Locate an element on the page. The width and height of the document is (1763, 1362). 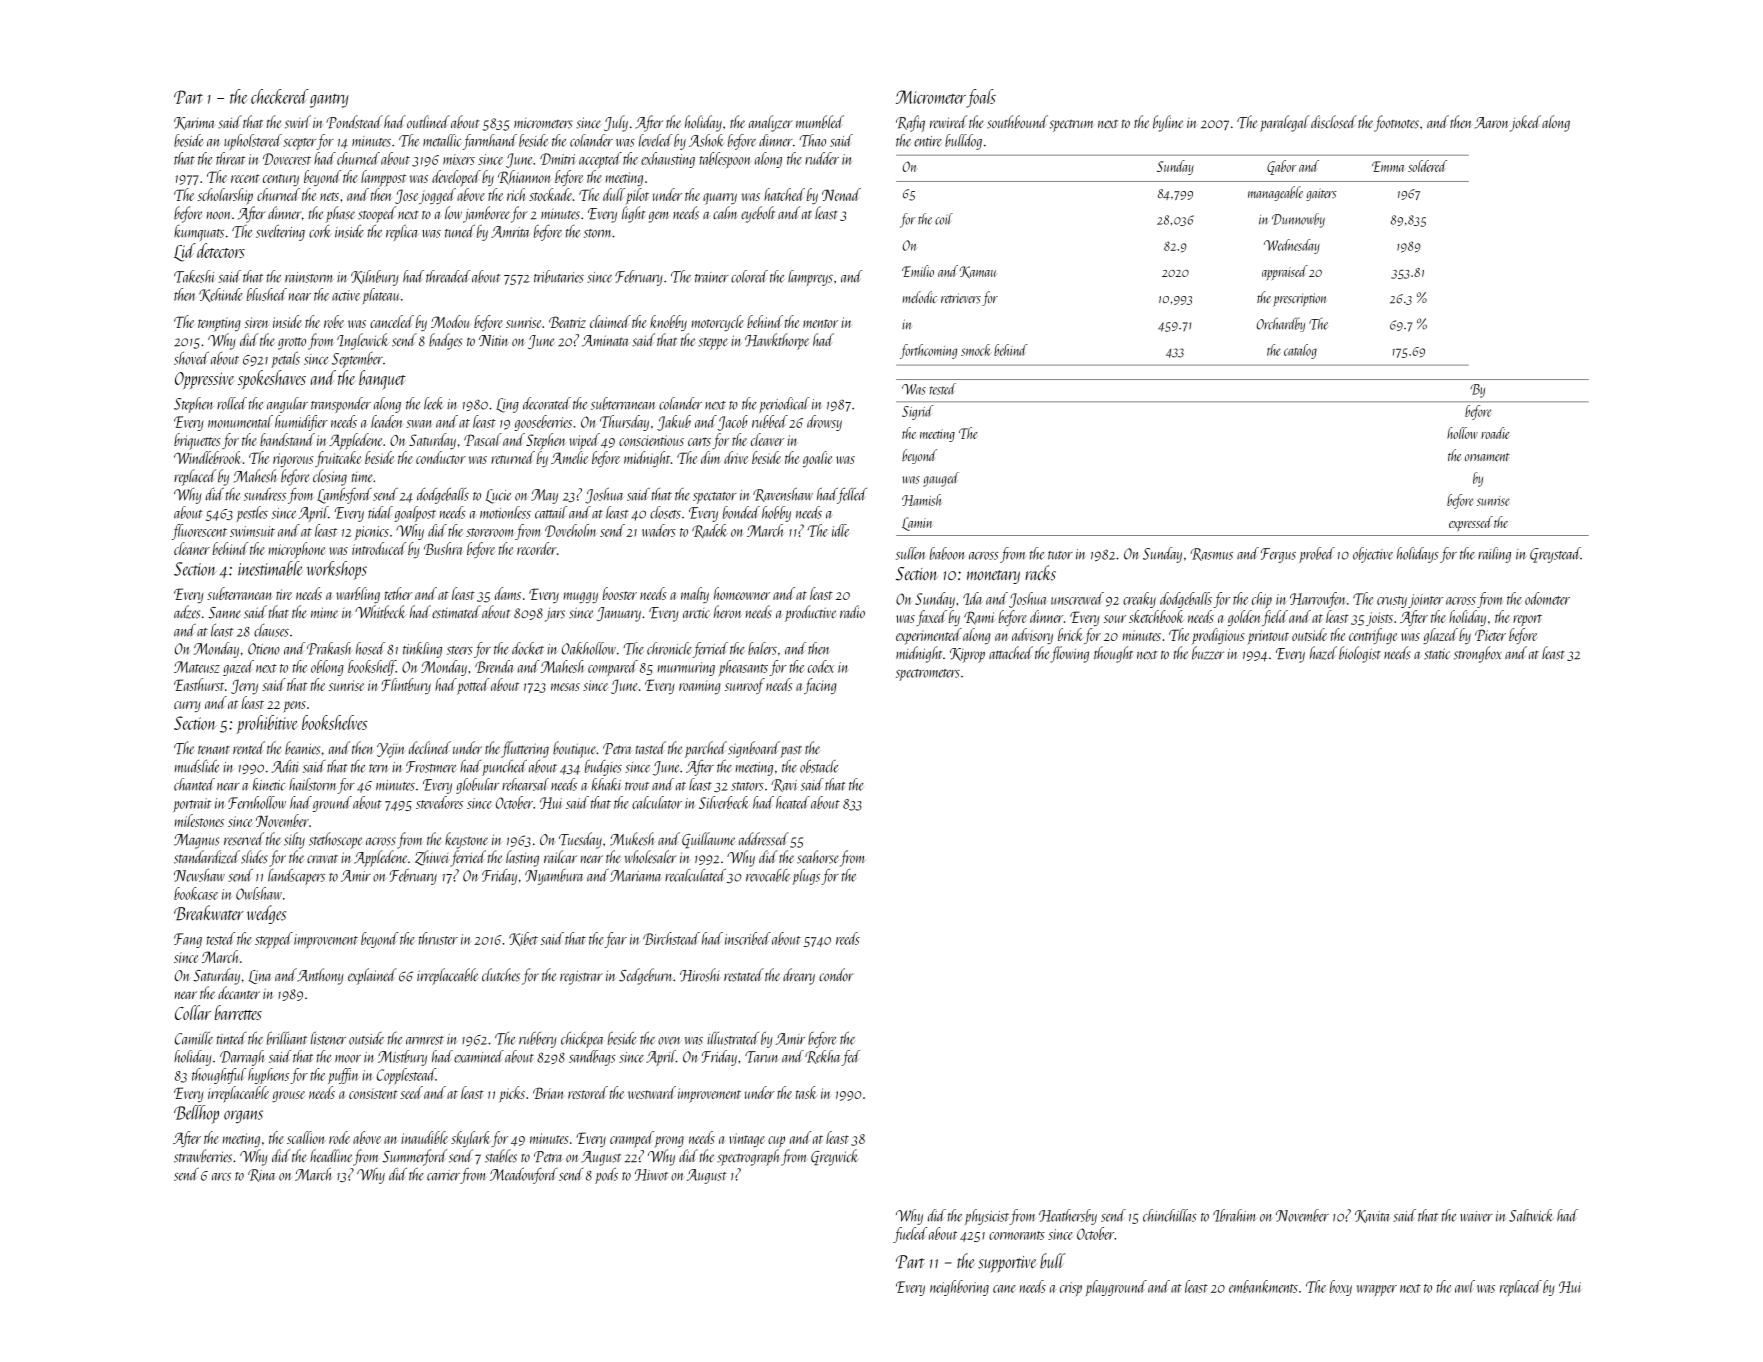
Flintbury is located at coordinates (406, 686).
